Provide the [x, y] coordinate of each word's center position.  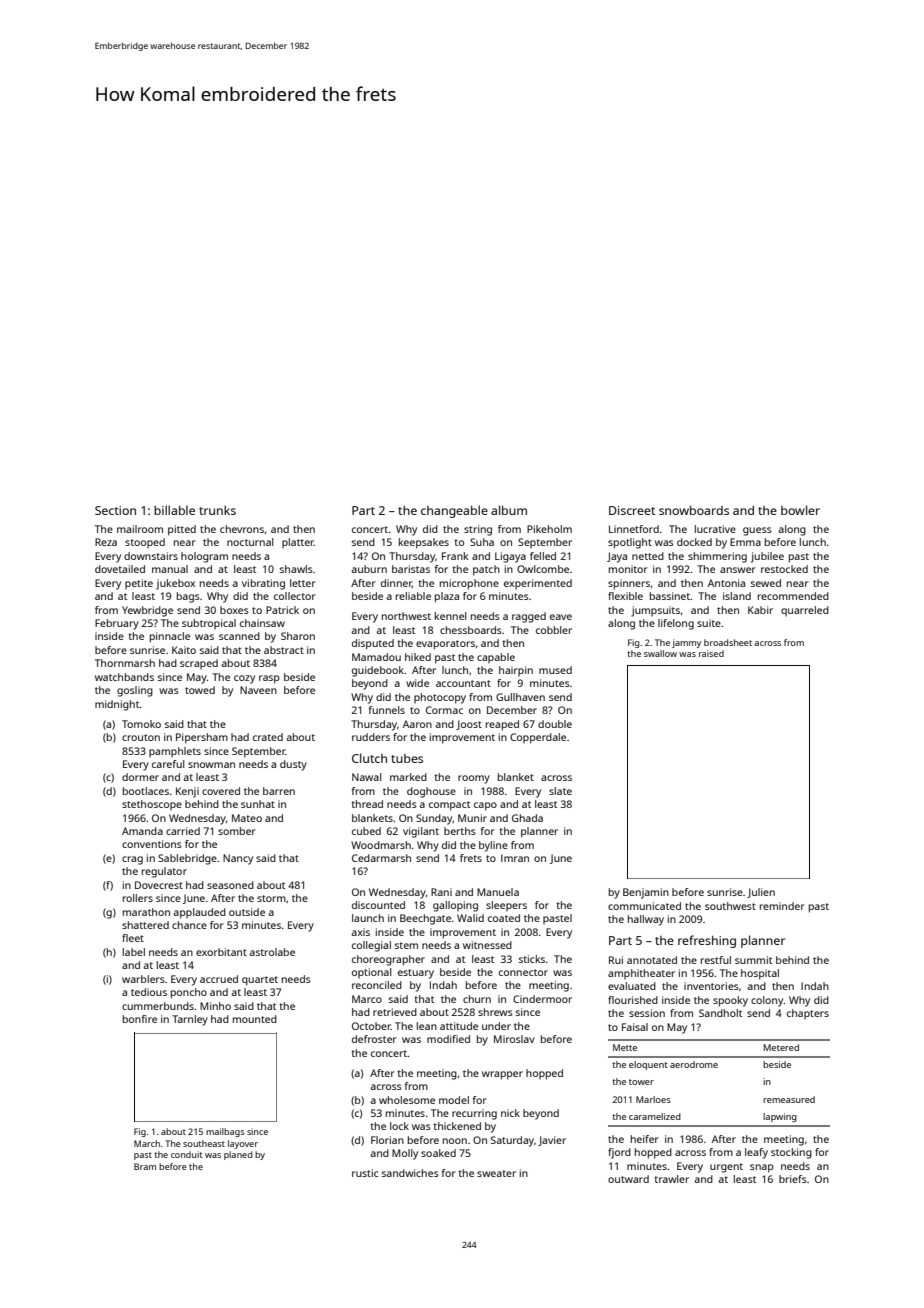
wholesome [407, 1100]
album [509, 510]
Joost [469, 725]
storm [271, 898]
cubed [366, 831]
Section [115, 510]
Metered [781, 1047]
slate [560, 791]
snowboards [694, 510]
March [147, 1143]
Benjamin [646, 893]
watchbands [124, 677]
